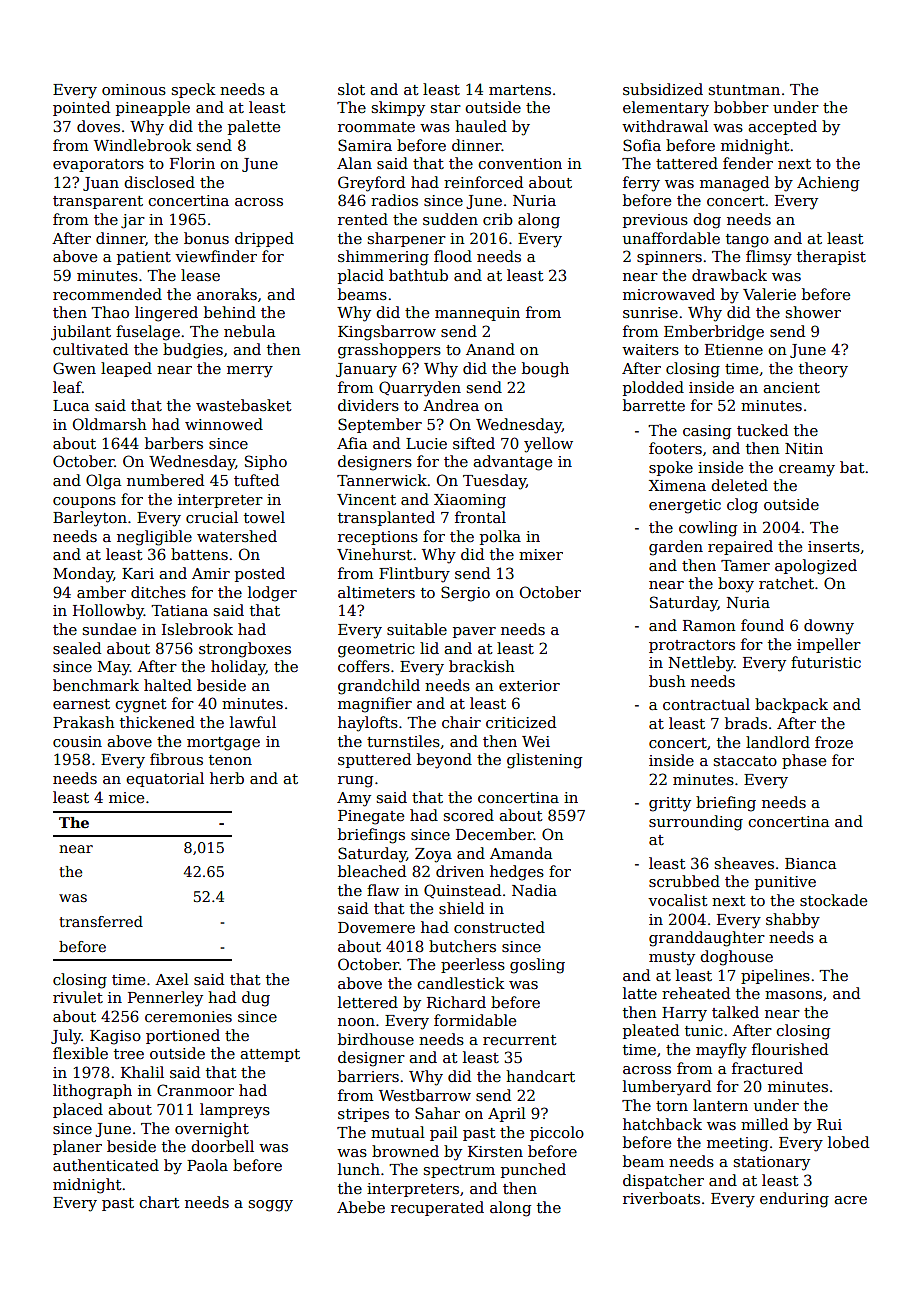 This page has width=924, height=1308. I want to click on anoraks, so click(227, 294).
